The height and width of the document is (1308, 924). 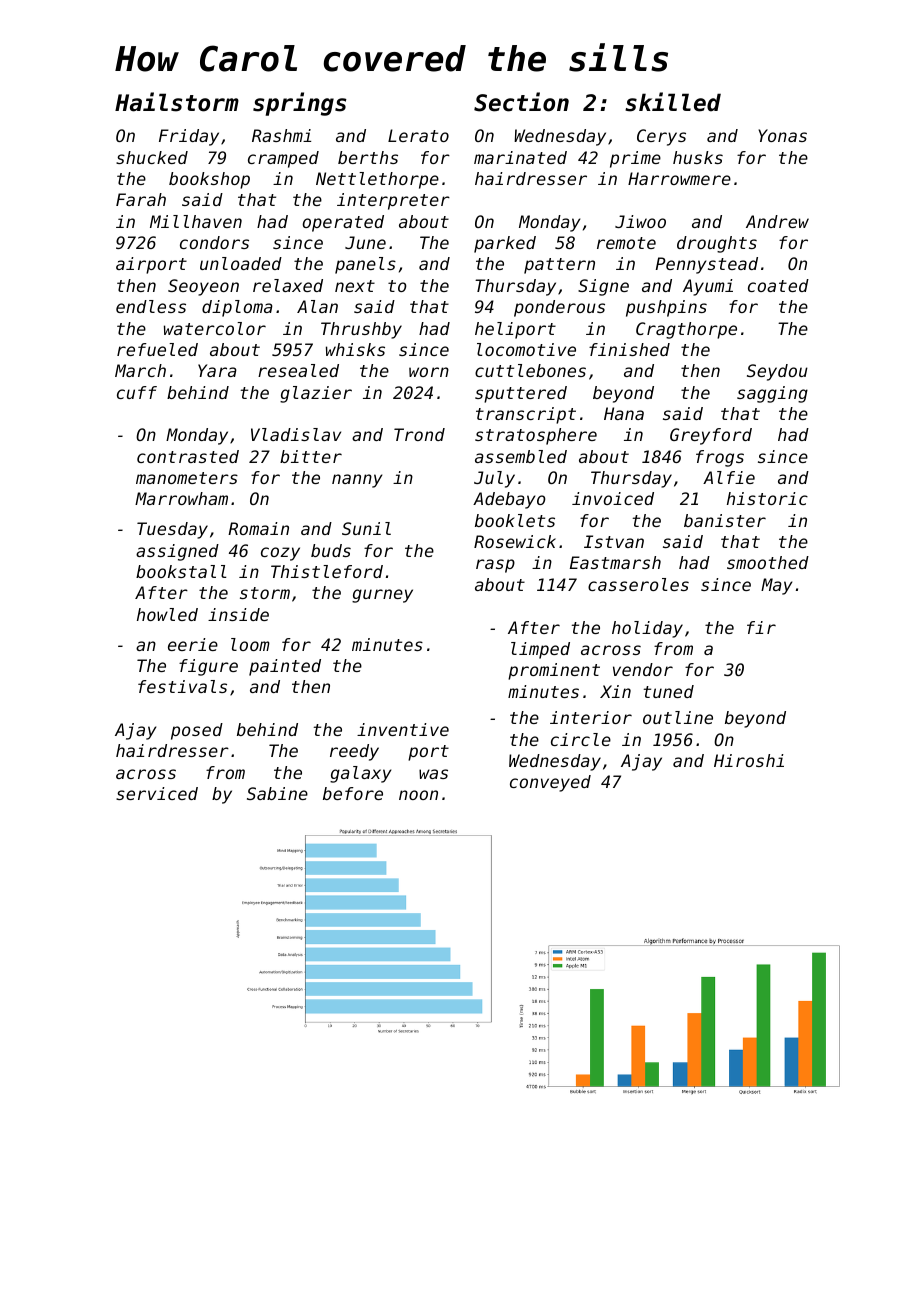 I want to click on cuttlebones, so click(x=530, y=370).
